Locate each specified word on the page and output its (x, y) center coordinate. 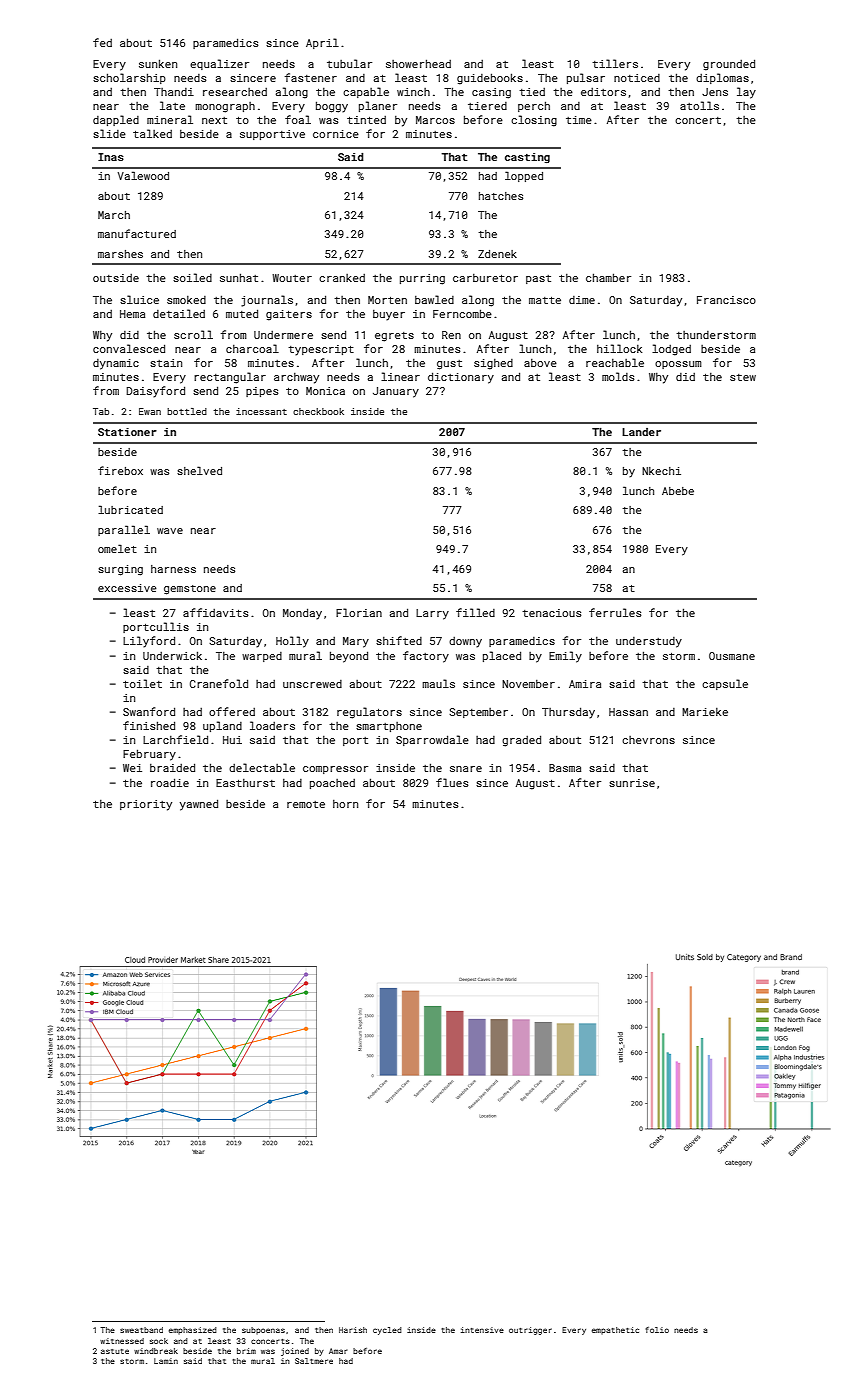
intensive (482, 1330)
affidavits (215, 612)
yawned (199, 805)
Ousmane (732, 656)
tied (532, 92)
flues (452, 782)
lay (746, 93)
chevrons (648, 740)
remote (306, 804)
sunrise (632, 783)
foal (298, 119)
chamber (608, 277)
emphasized (193, 1331)
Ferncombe (462, 313)
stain (166, 363)
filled (475, 612)
